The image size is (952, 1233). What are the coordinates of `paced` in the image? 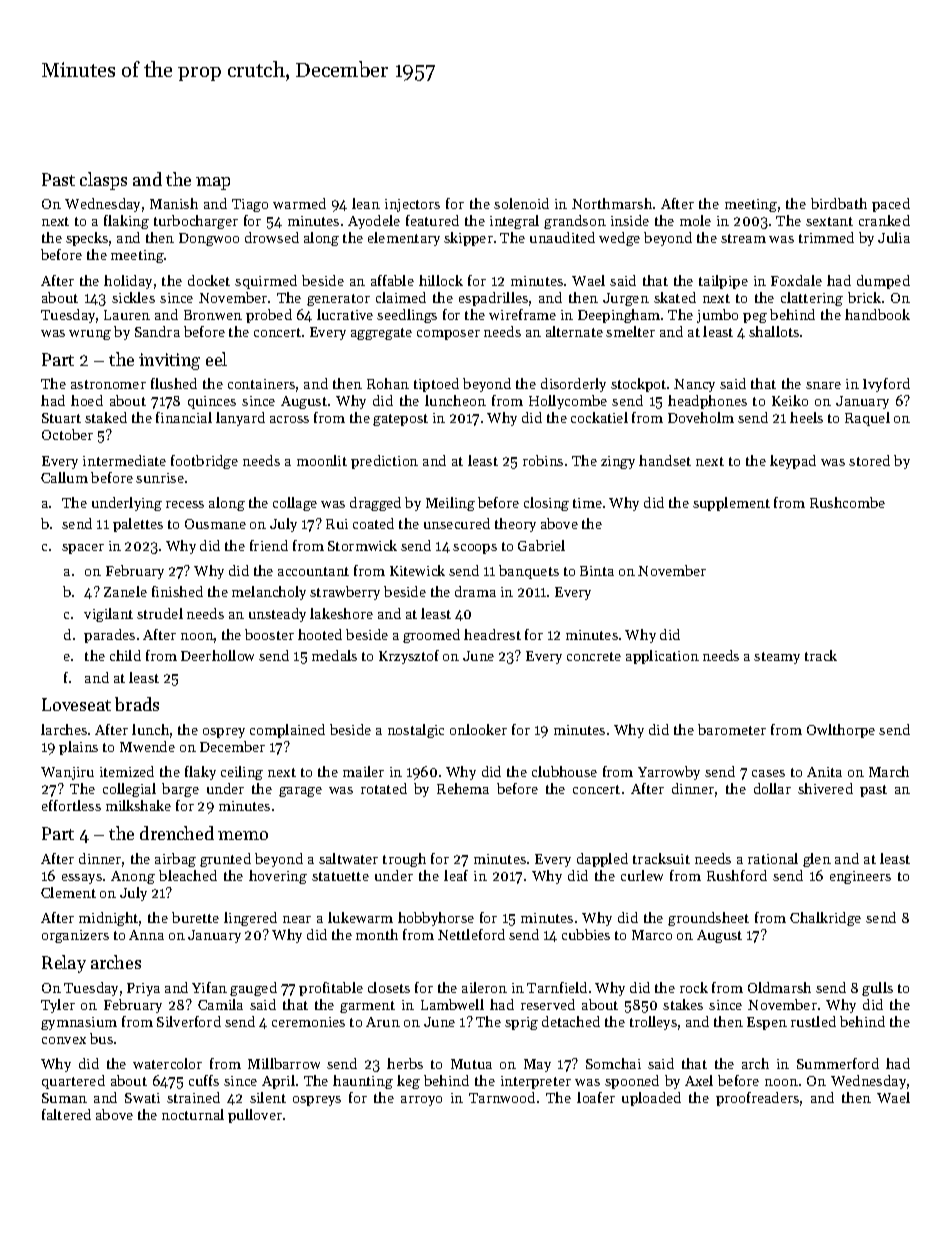 It's located at (891, 205).
